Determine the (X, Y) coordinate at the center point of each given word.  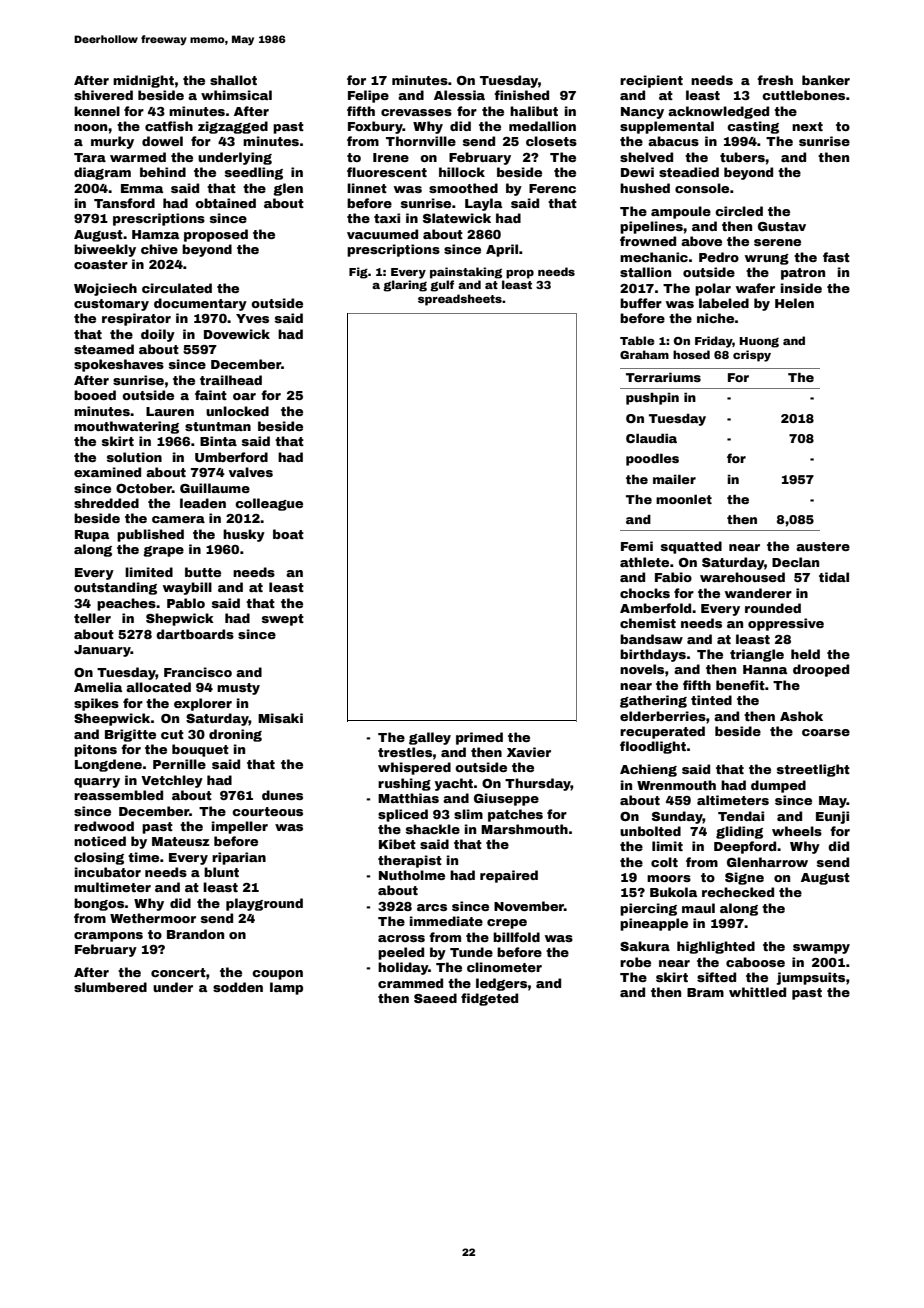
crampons (108, 937)
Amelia (98, 687)
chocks (645, 593)
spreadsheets (460, 300)
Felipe (368, 96)
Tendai (741, 816)
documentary (200, 304)
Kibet (397, 844)
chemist (648, 623)
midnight (143, 81)
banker (826, 80)
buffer (641, 303)
